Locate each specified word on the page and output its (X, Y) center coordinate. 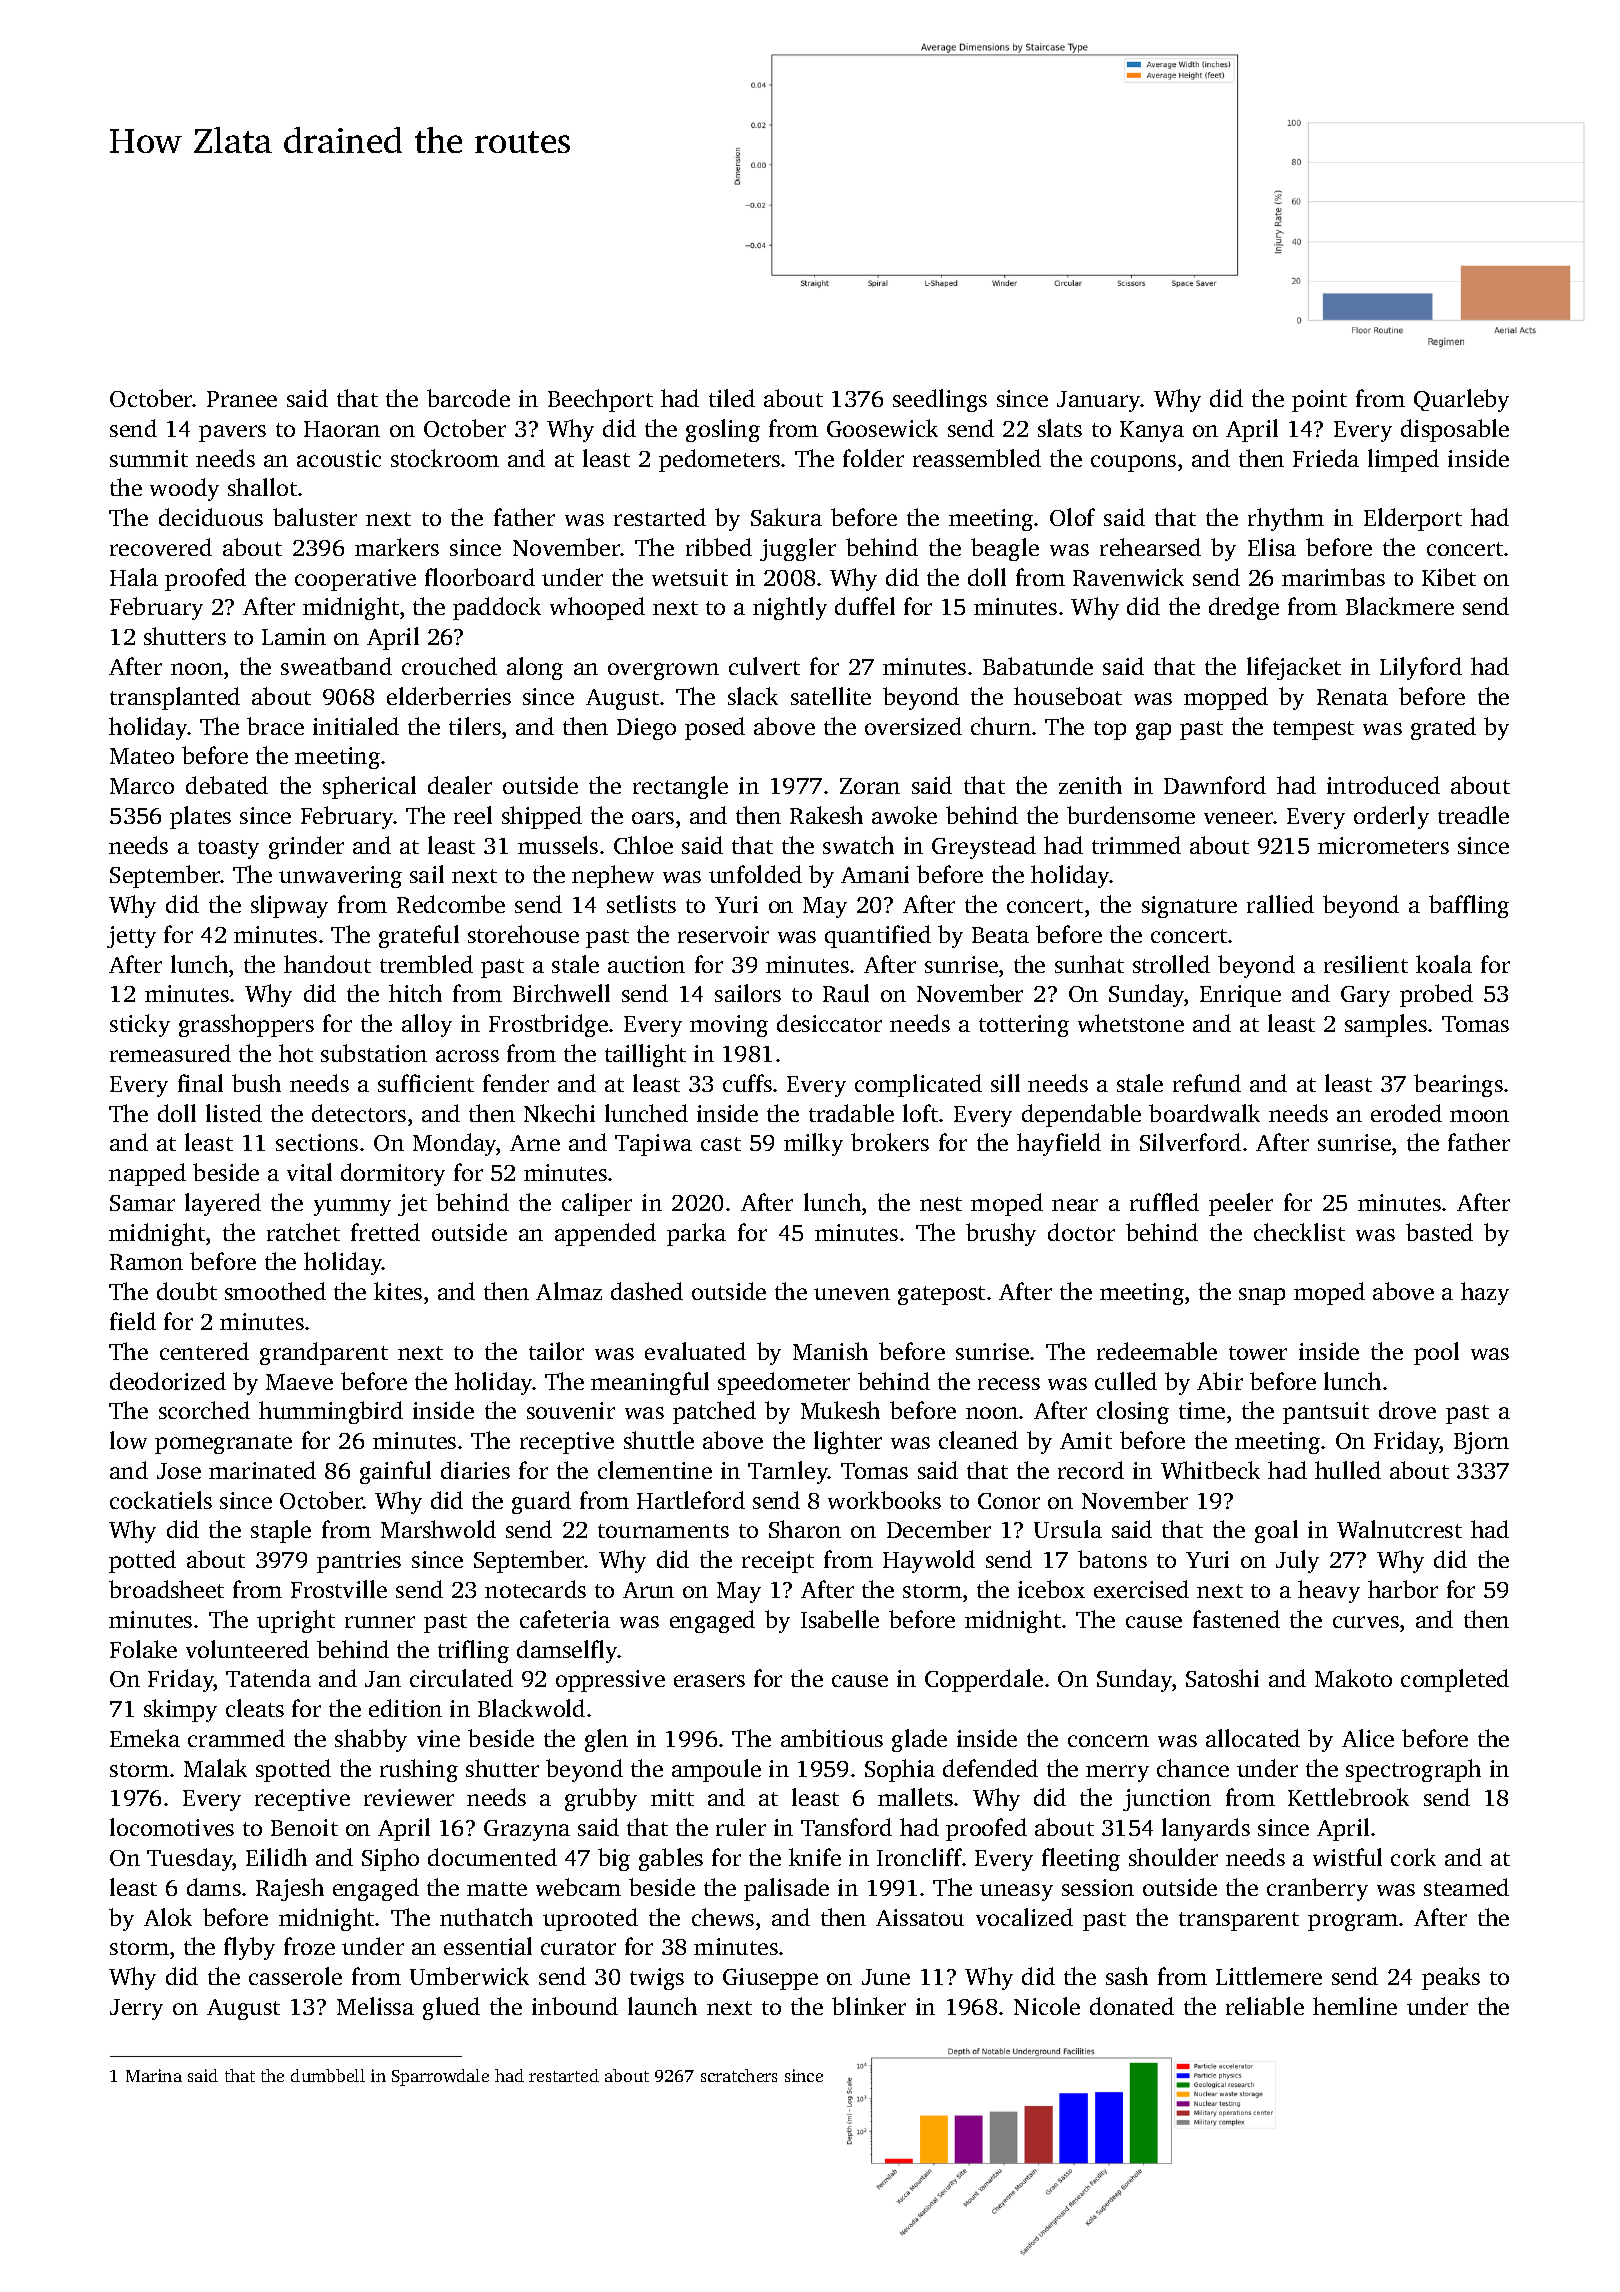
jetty (131, 937)
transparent (1239, 1921)
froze (309, 1946)
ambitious (832, 1738)
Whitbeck (1210, 1470)
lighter (848, 1442)
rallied (1280, 904)
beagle (1005, 549)
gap (1153, 731)
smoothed (275, 1291)
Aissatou (920, 1917)
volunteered (247, 1649)
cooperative (355, 580)
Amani (875, 874)
